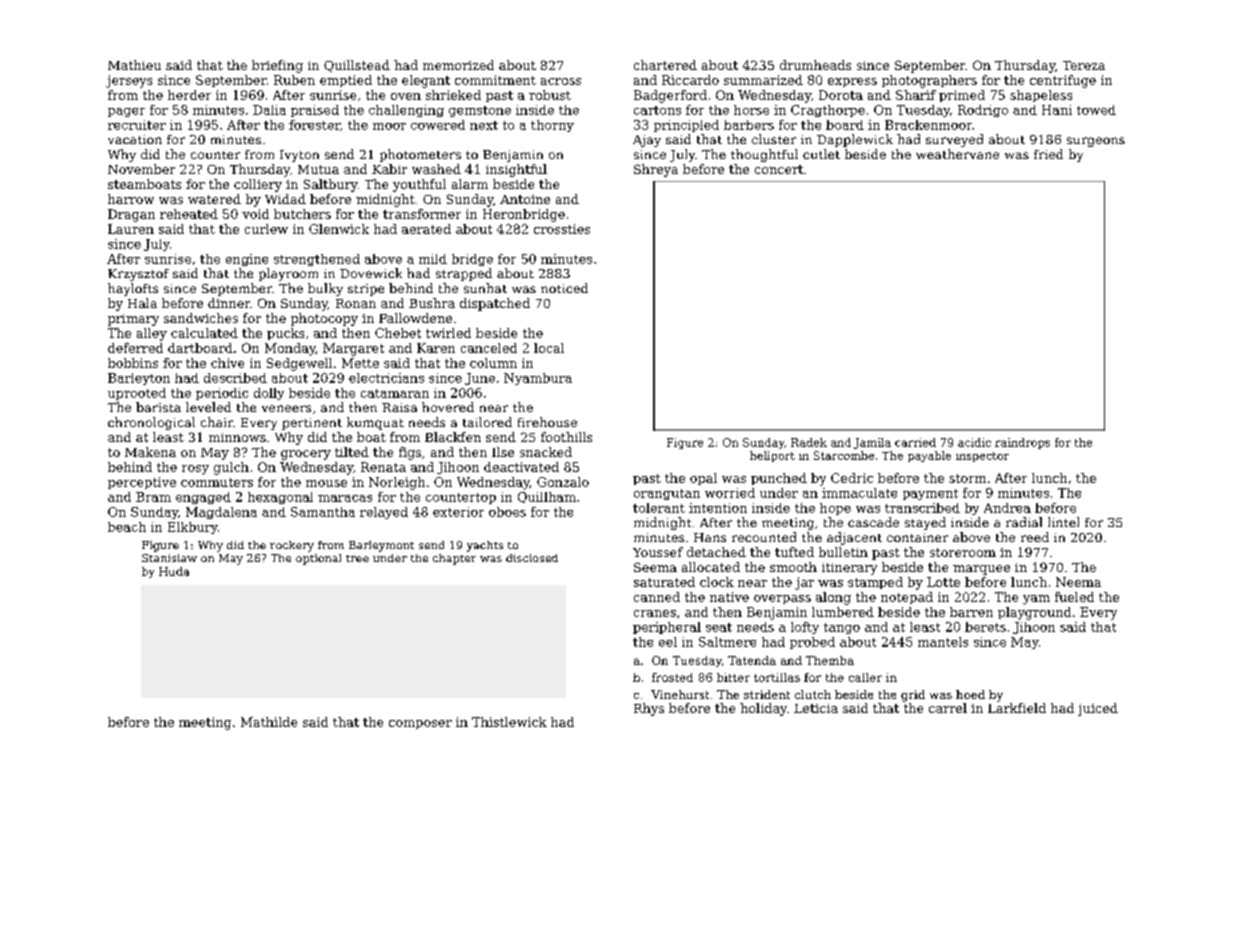 The width and height of the screenshot is (1233, 952). Describe the element at coordinates (406, 96) in the screenshot. I see `oven` at that location.
